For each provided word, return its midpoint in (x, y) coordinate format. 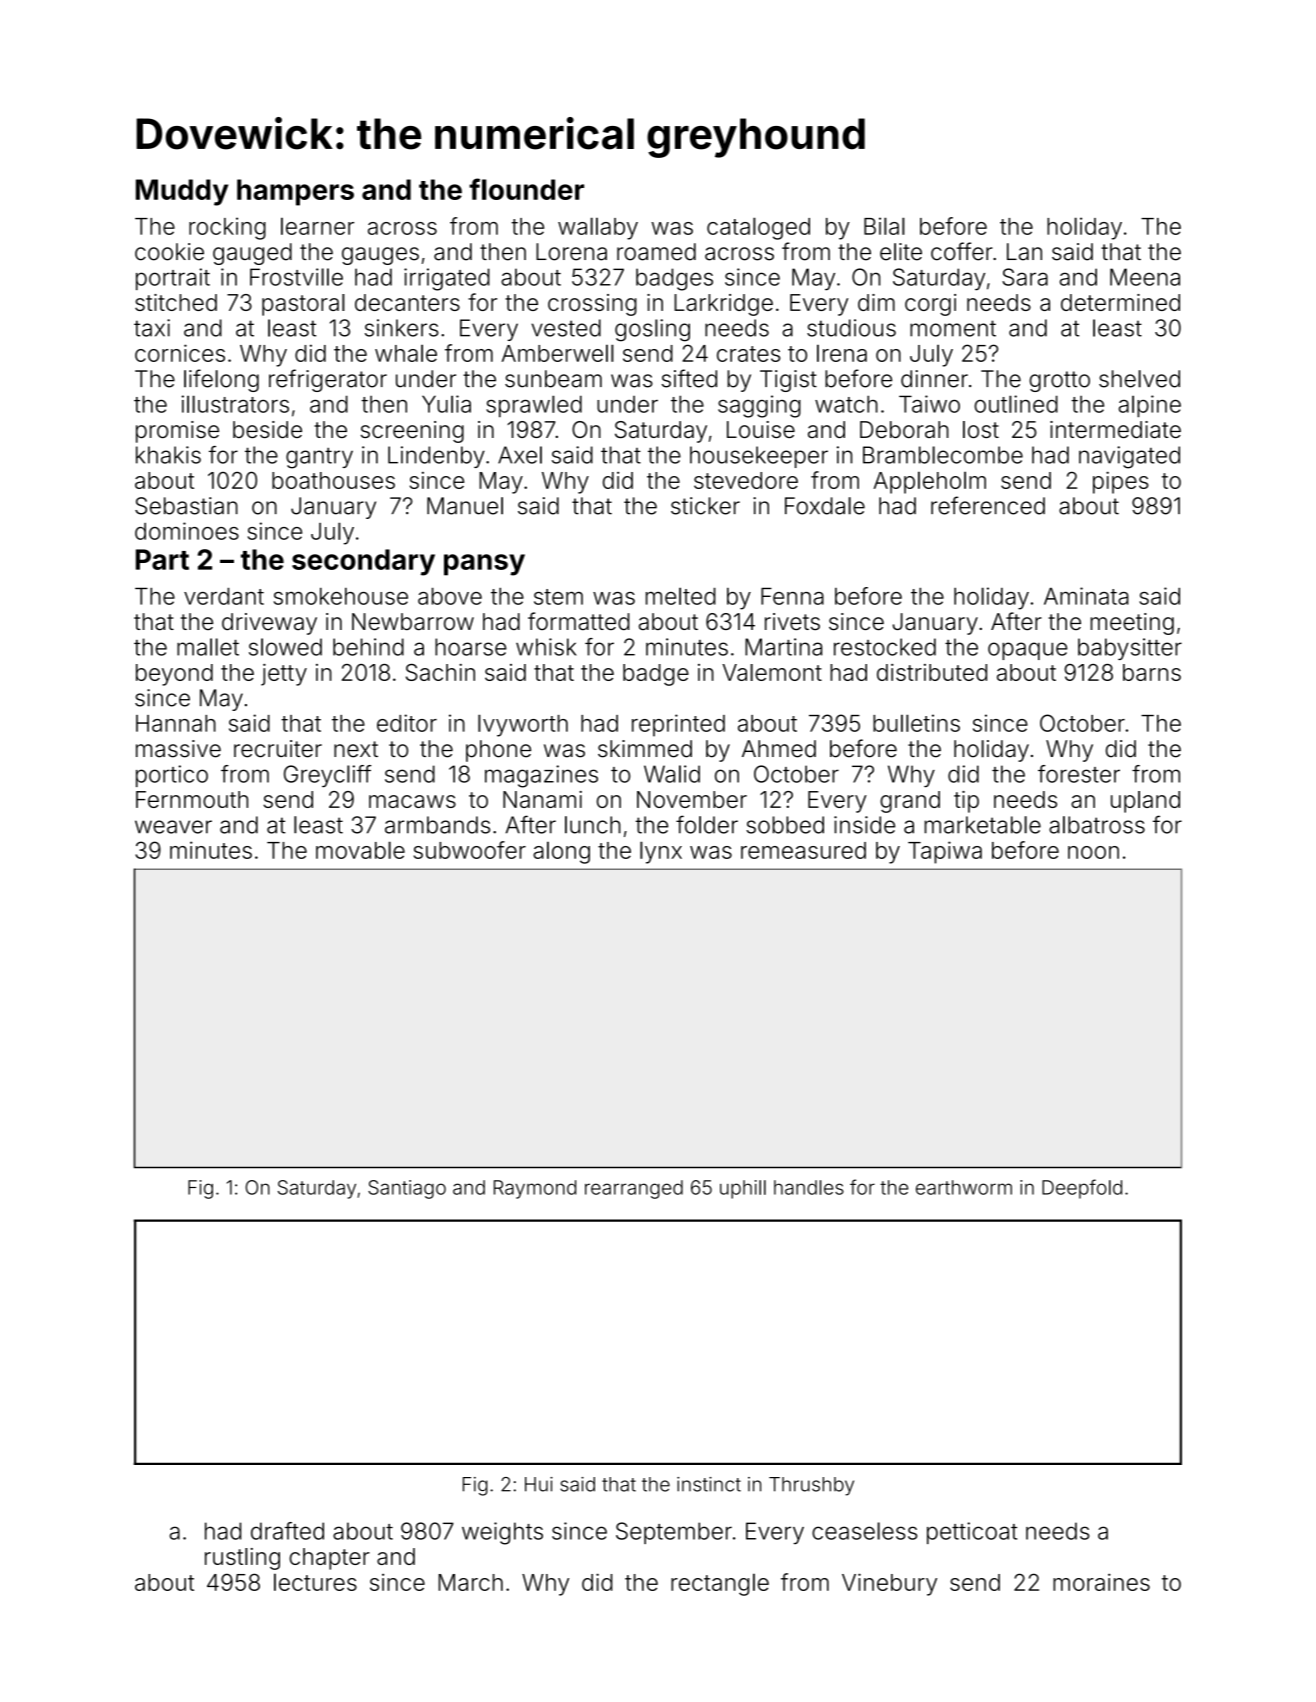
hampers (295, 192)
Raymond (535, 1189)
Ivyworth (523, 725)
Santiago (407, 1189)
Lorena (571, 252)
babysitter (1130, 649)
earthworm (964, 1187)
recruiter (278, 749)
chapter (329, 1559)
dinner (934, 379)
